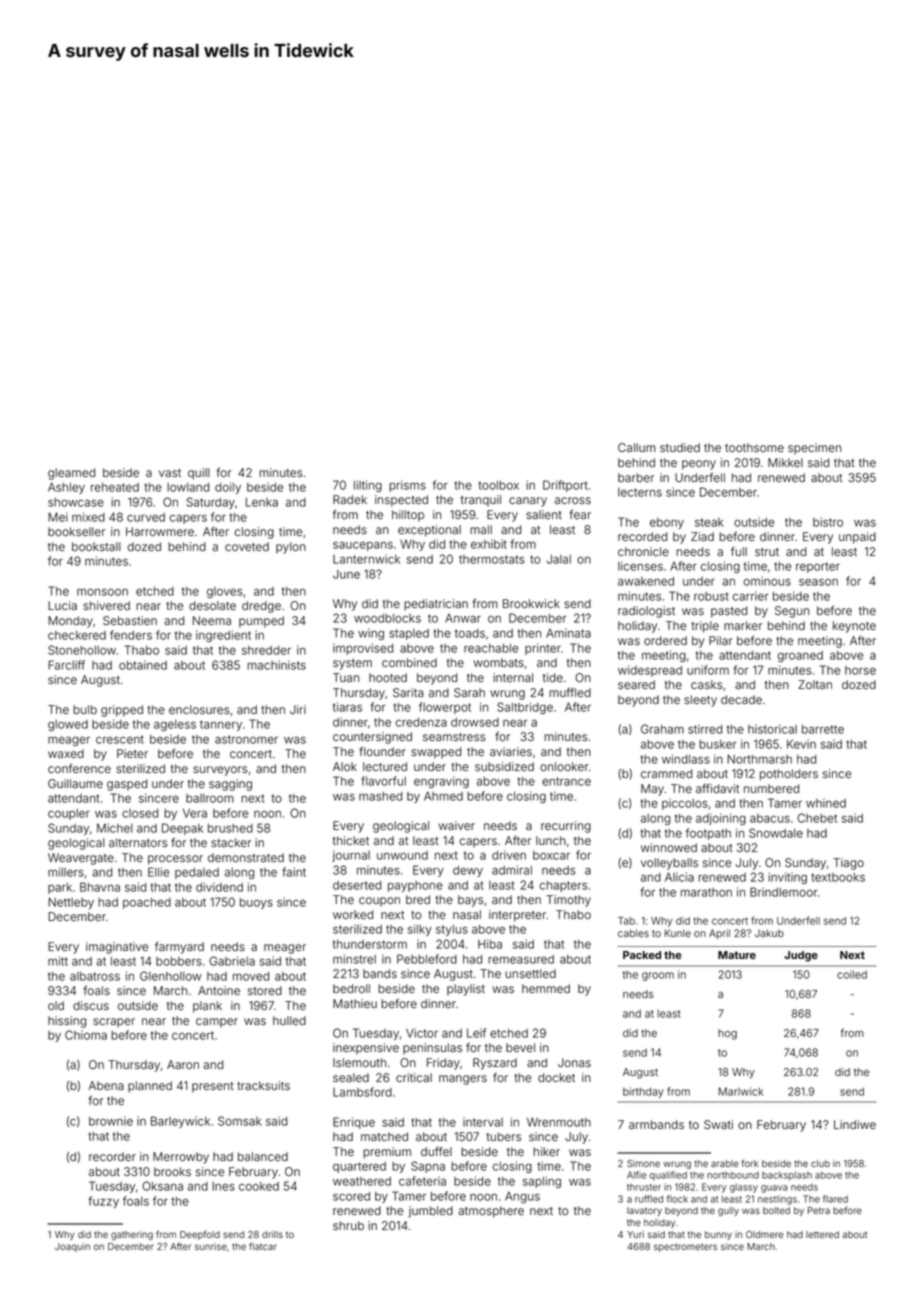 This screenshot has width=924, height=1308. What do you see at coordinates (717, 788) in the screenshot?
I see `affidavit` at bounding box center [717, 788].
